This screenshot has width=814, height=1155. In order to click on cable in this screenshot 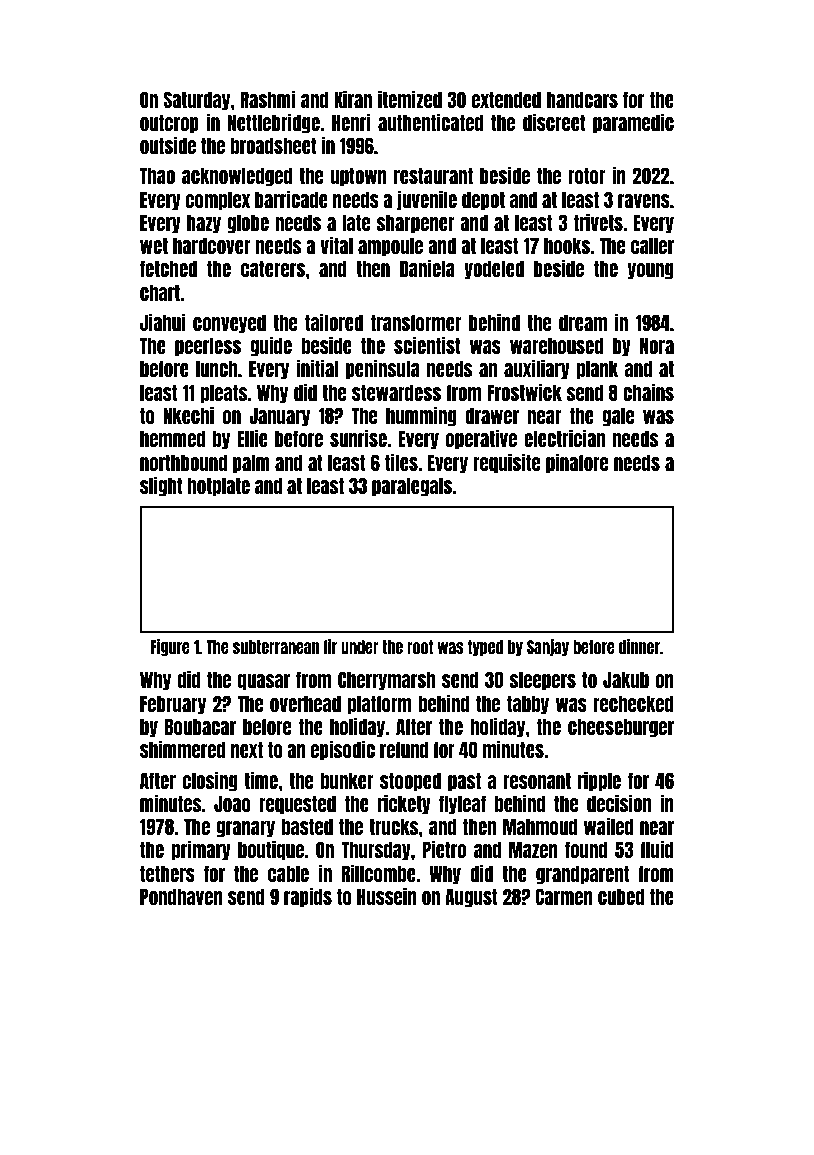, I will do `click(288, 873)`.
